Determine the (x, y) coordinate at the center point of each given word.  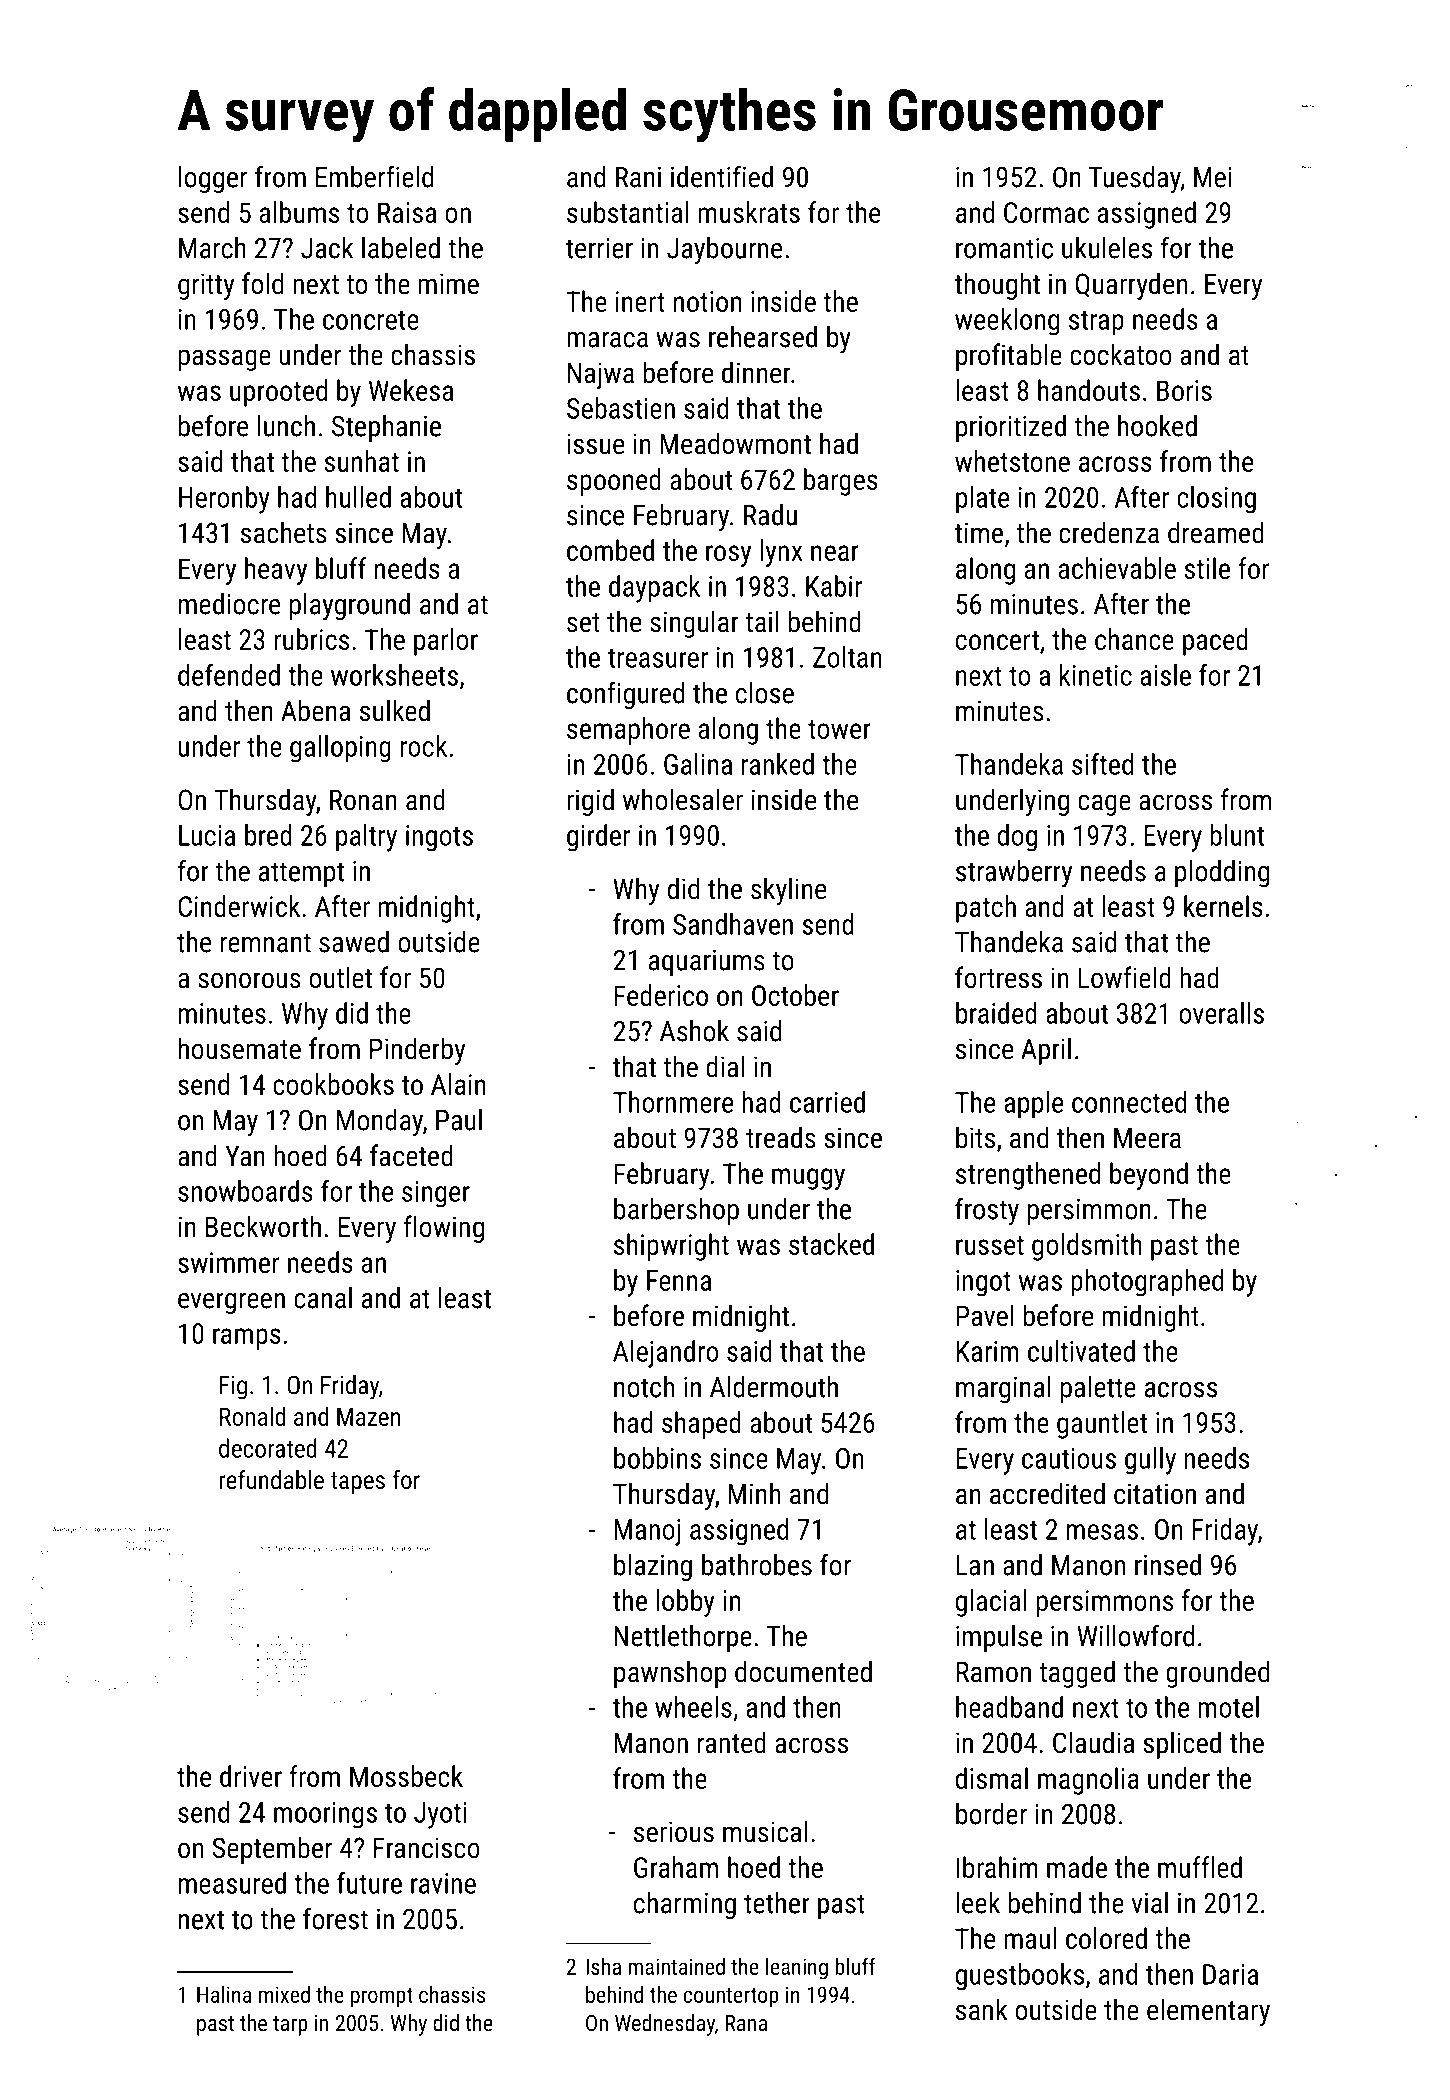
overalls (1221, 1013)
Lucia (207, 835)
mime (449, 284)
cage (1104, 805)
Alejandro (665, 1354)
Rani (638, 177)
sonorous (249, 980)
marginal (1003, 1389)
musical (765, 1831)
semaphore (628, 731)
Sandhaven (733, 924)
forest (335, 1918)
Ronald (253, 1416)
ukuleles (1107, 248)
